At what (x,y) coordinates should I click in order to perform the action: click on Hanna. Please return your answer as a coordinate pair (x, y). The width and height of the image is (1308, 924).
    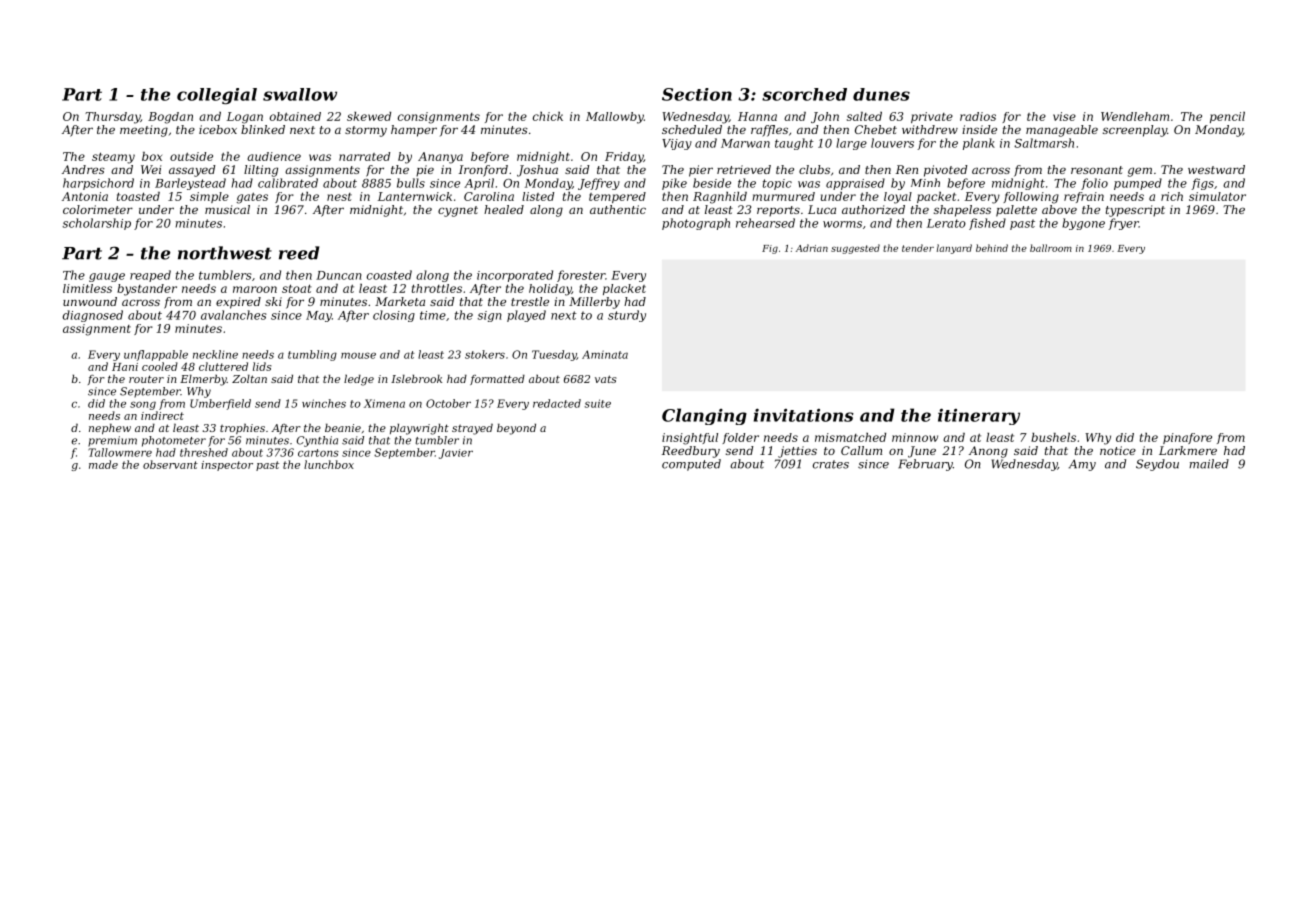
    Looking at the image, I should click on (757, 116).
